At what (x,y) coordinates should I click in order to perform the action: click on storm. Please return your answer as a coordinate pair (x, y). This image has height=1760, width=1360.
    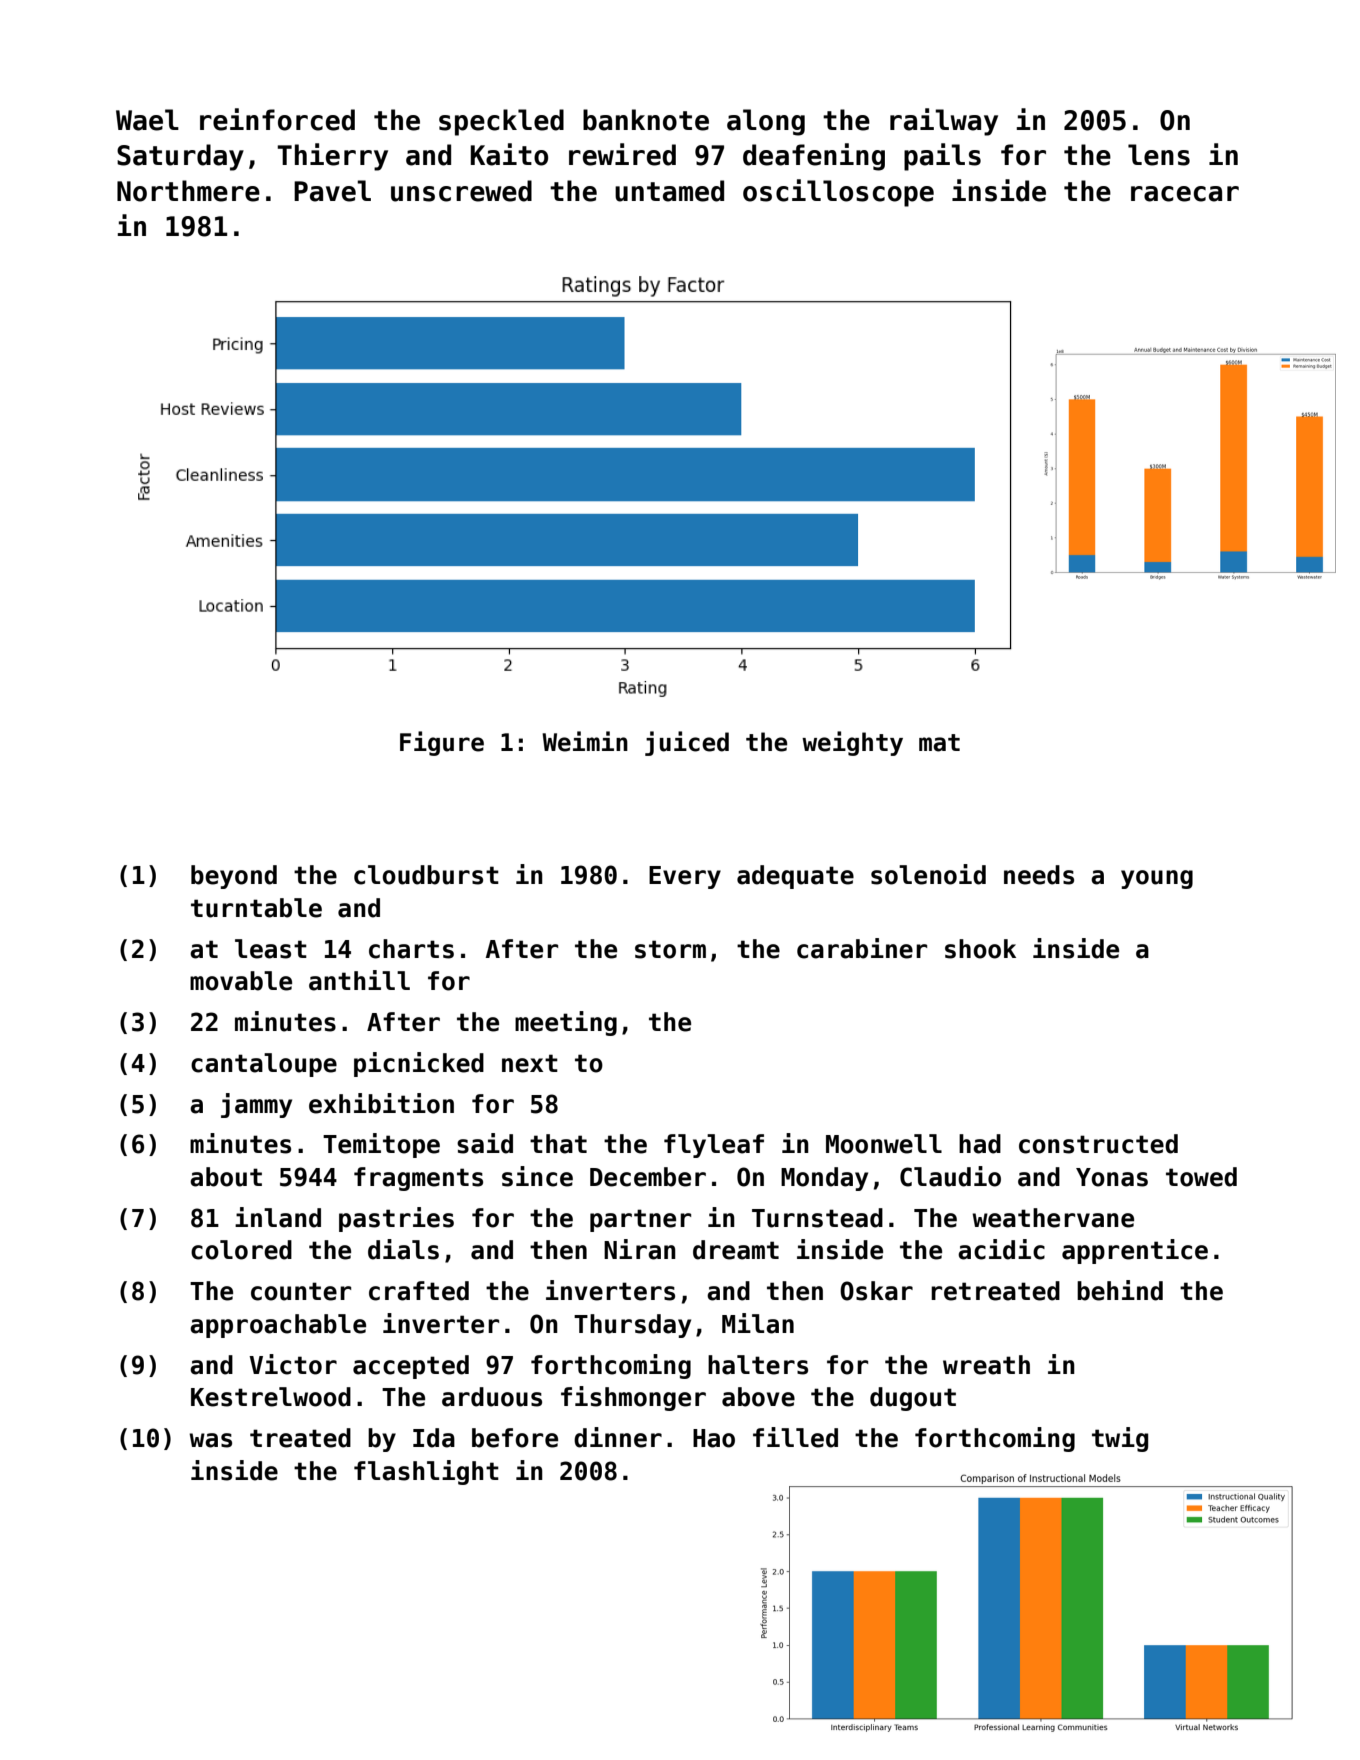
    Looking at the image, I should click on (670, 949).
